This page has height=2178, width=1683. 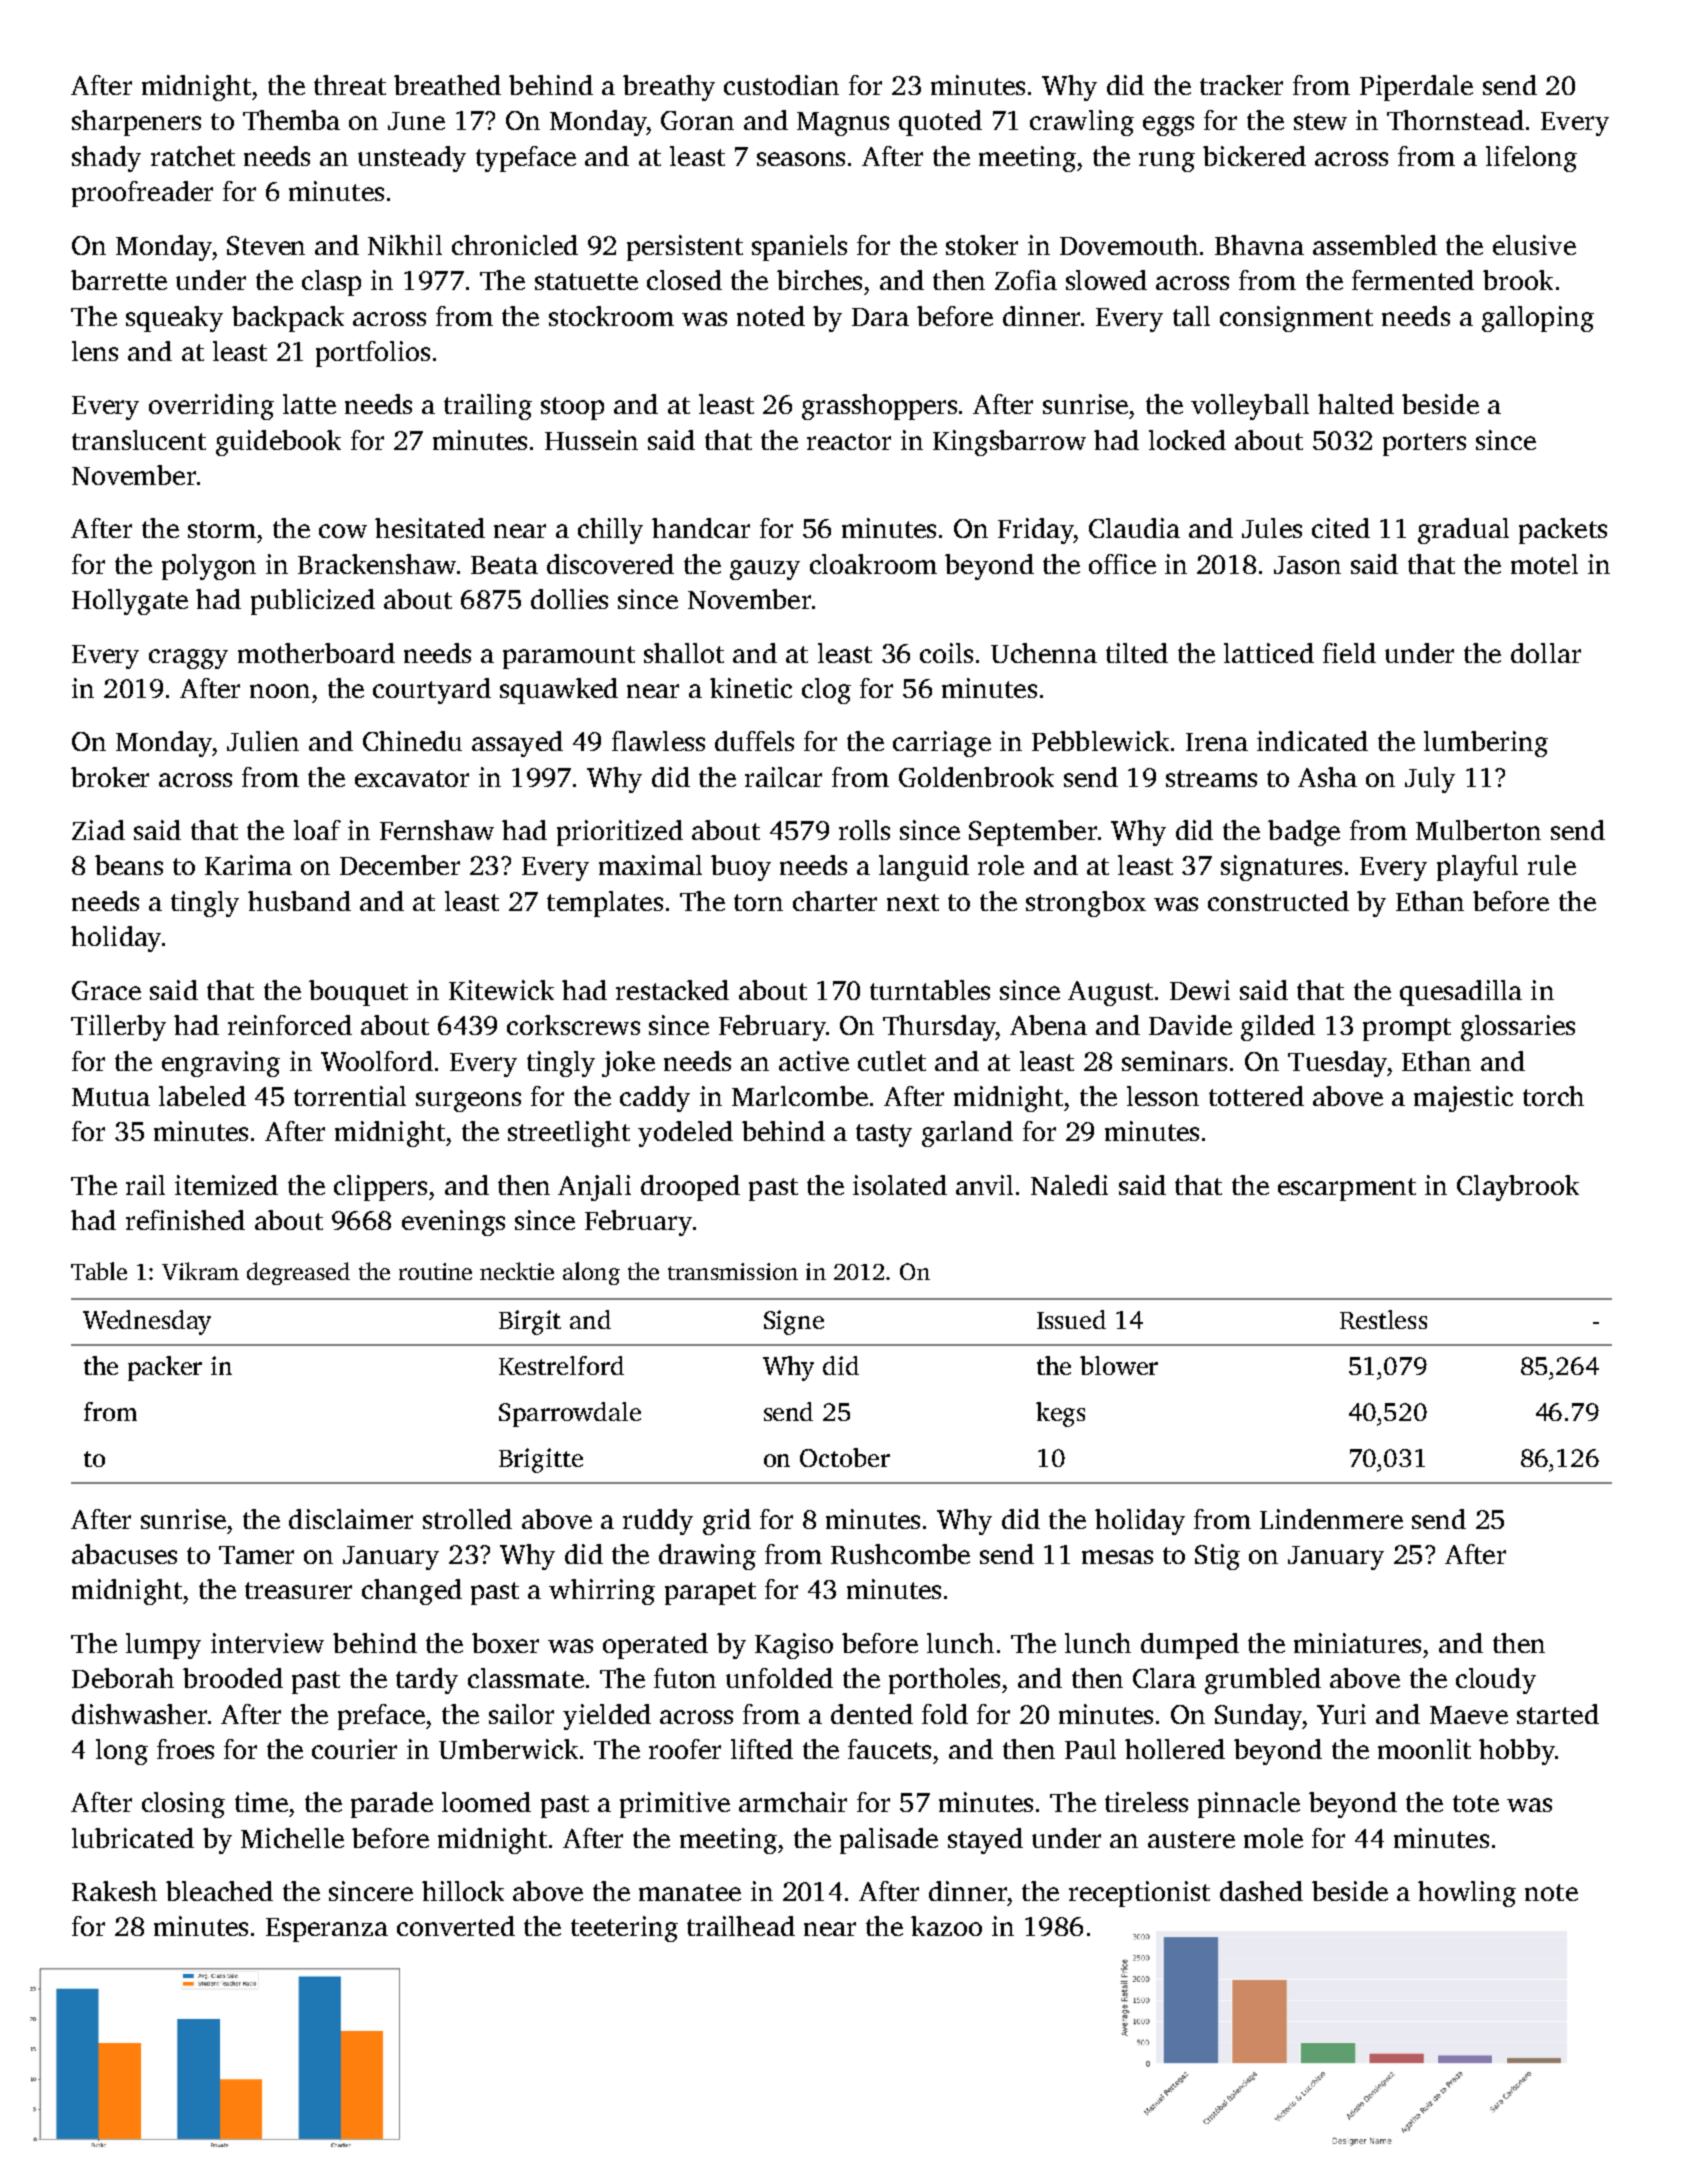 What do you see at coordinates (1281, 868) in the page?
I see `signatures` at bounding box center [1281, 868].
